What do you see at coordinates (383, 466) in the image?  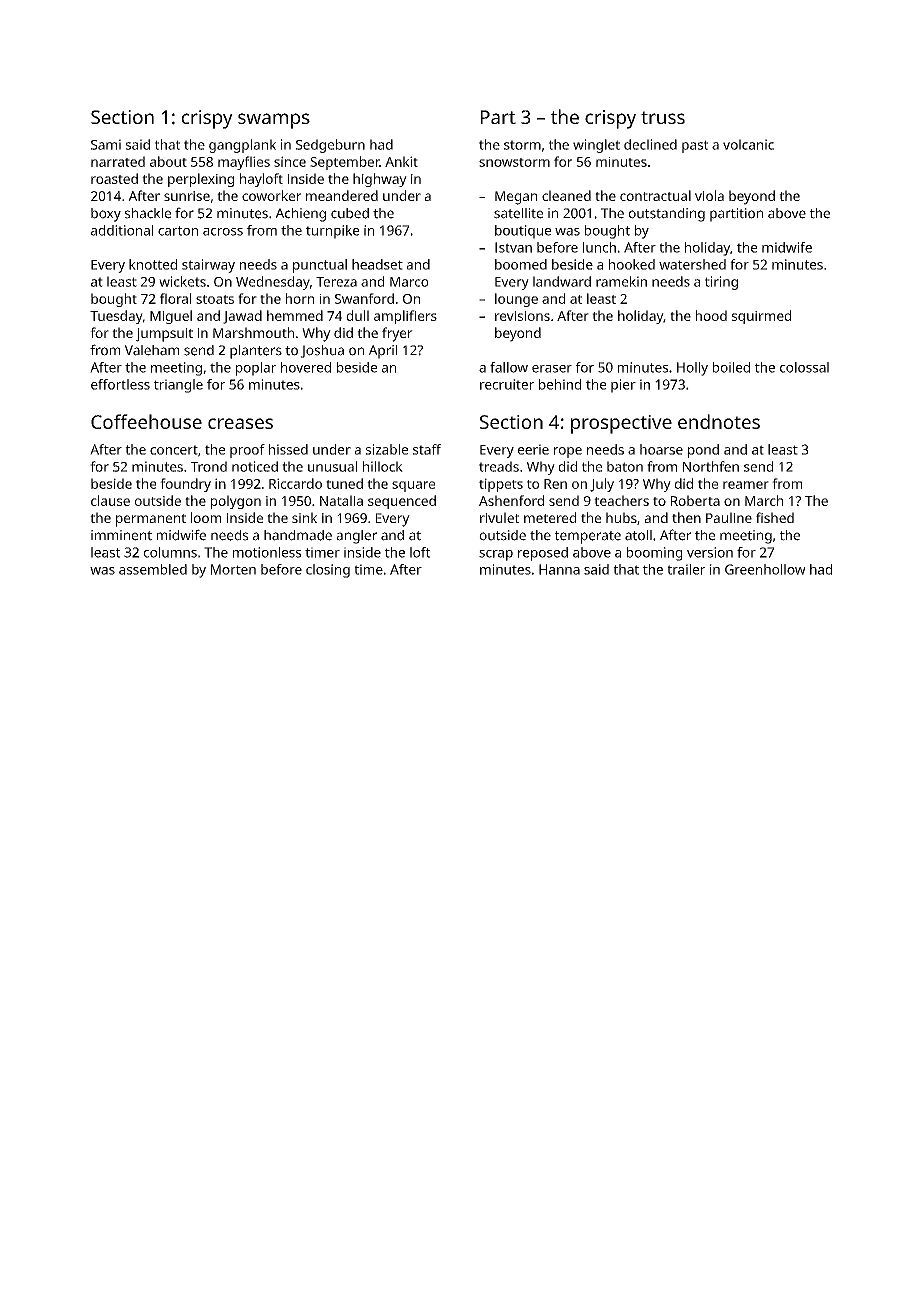 I see `hillock` at bounding box center [383, 466].
